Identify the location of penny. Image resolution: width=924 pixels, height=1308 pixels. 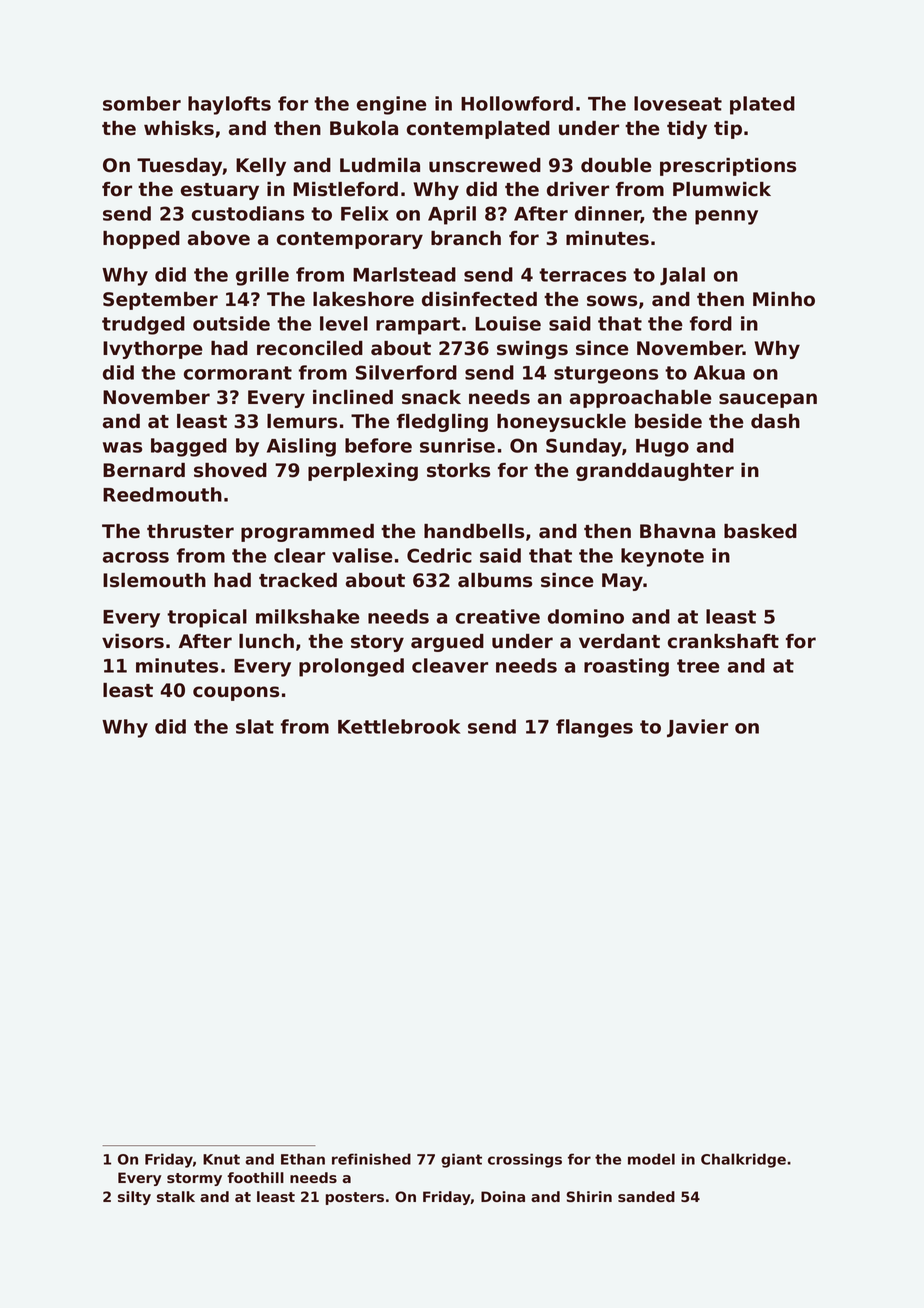
(726, 217).
